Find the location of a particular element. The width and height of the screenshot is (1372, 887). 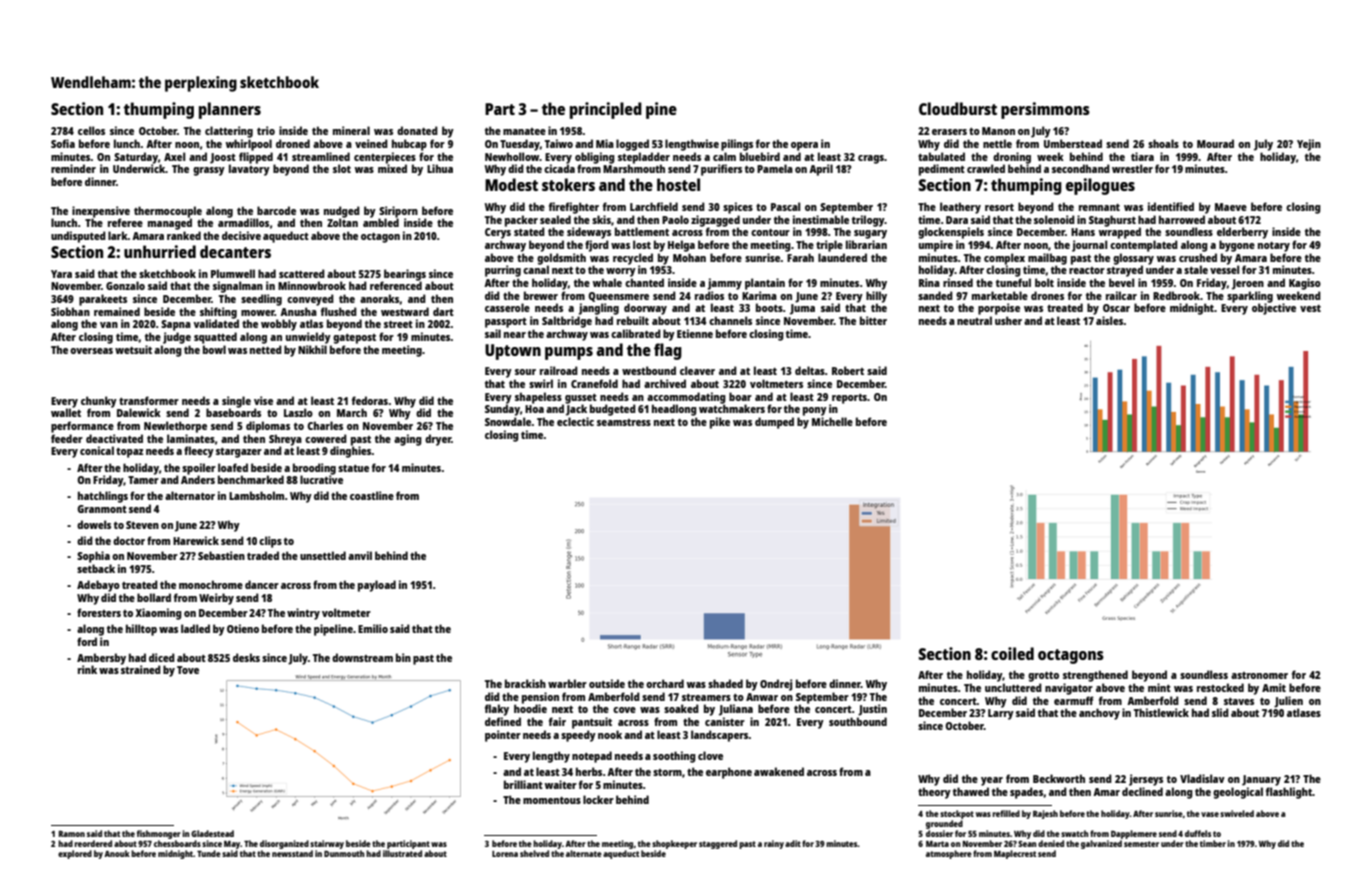

cellos is located at coordinates (91, 130).
